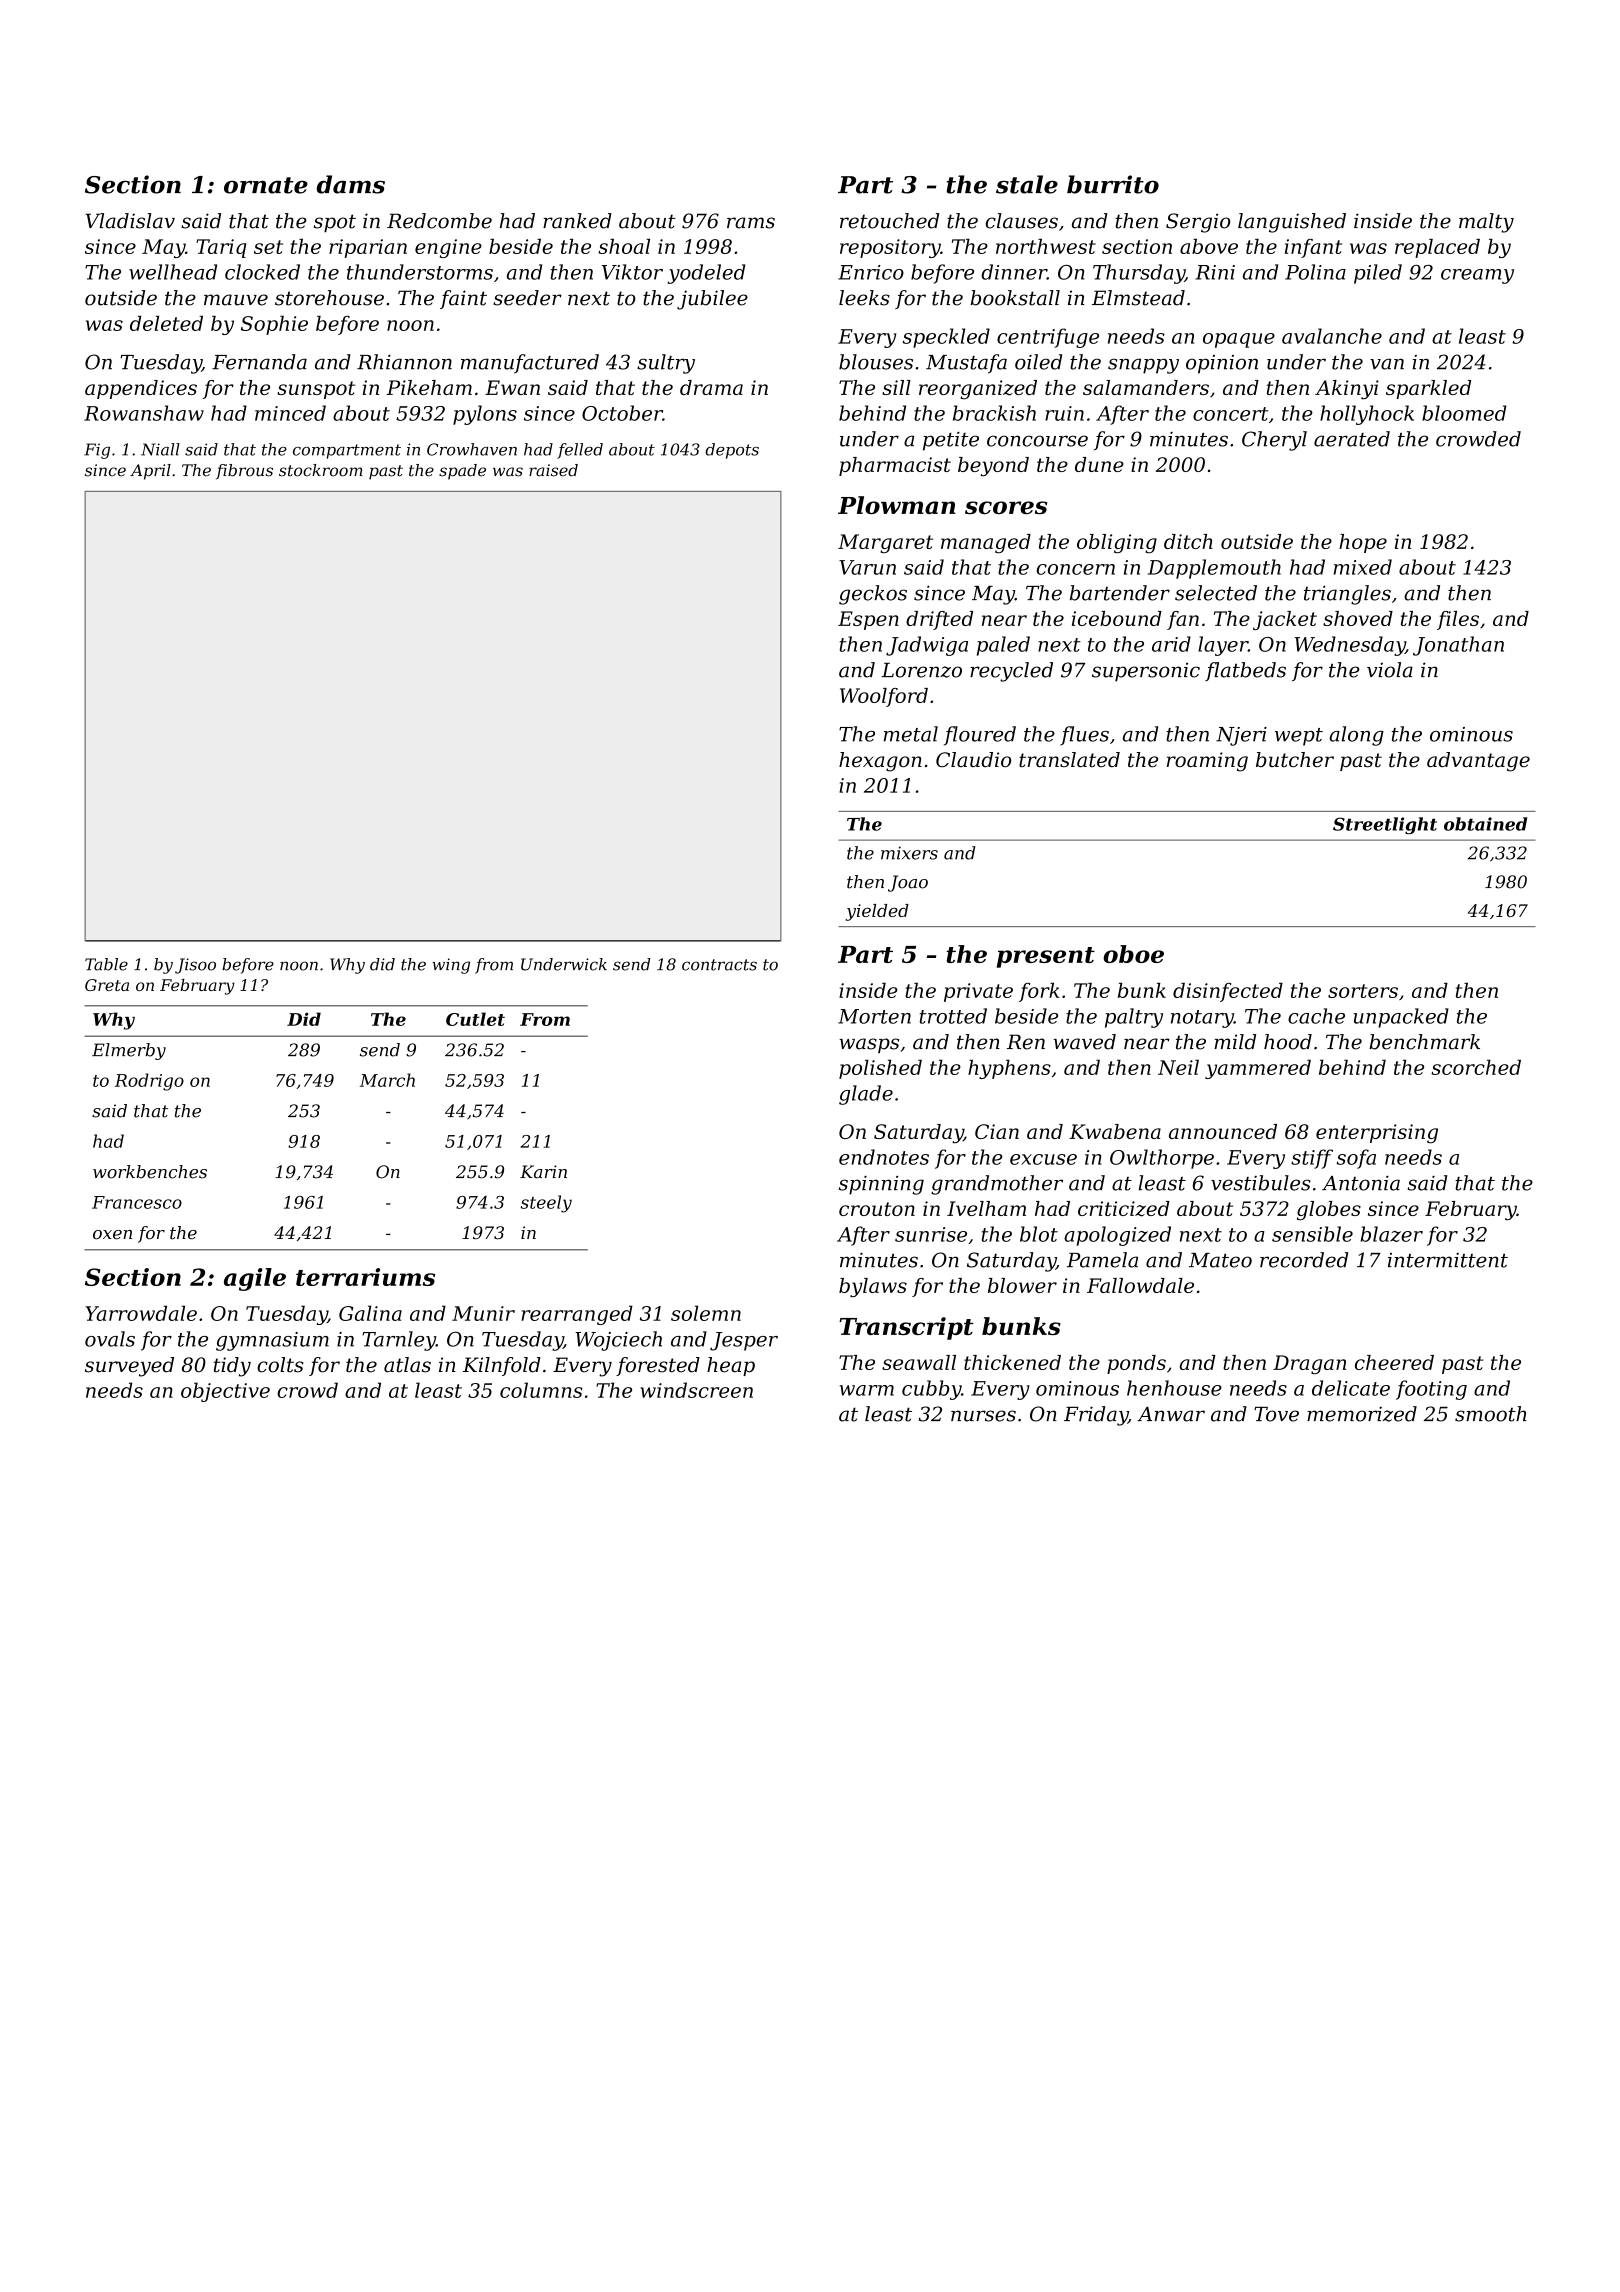  What do you see at coordinates (1012, 1362) in the screenshot?
I see `thickened` at bounding box center [1012, 1362].
